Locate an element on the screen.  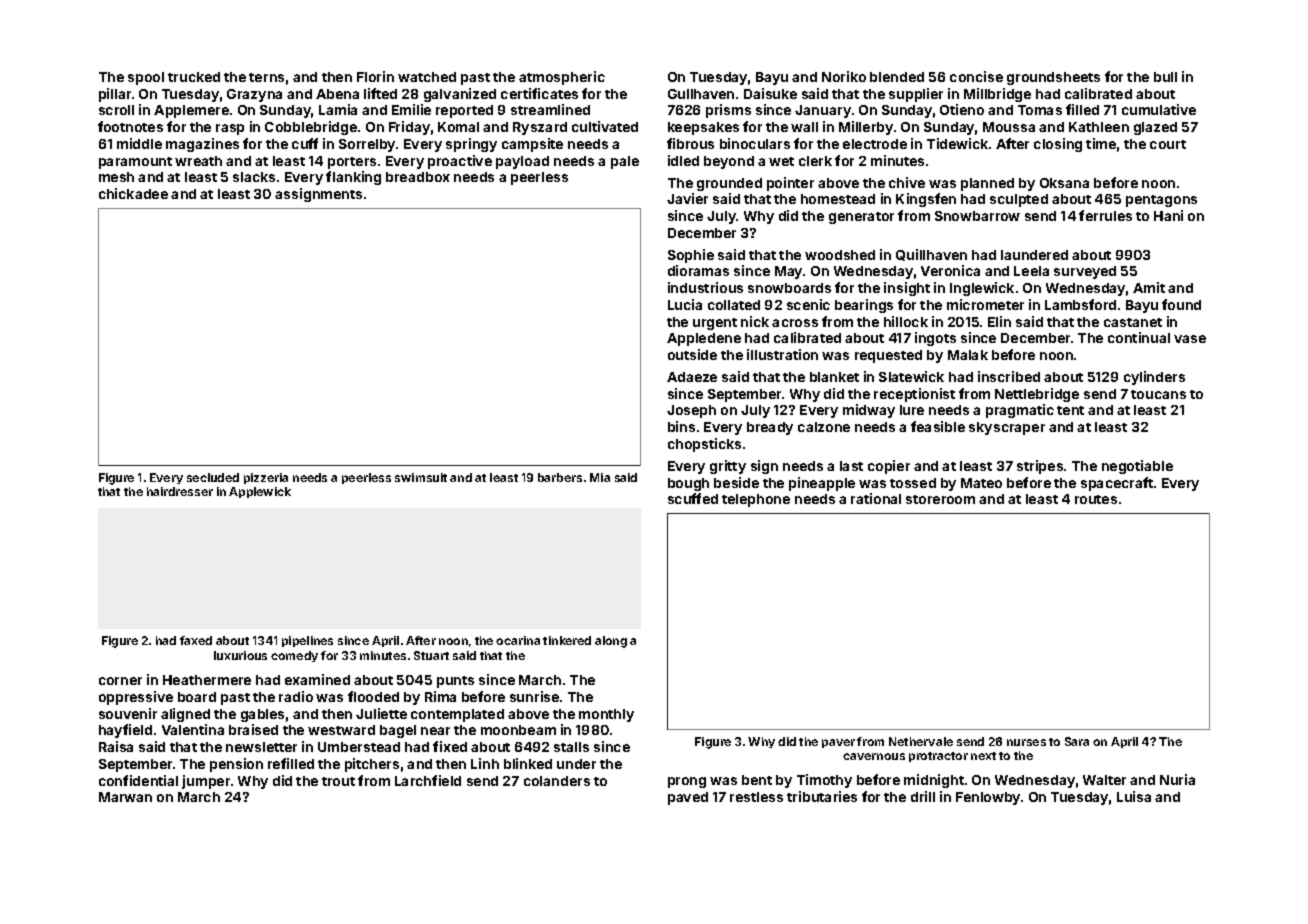
hairdresser is located at coordinates (180, 491).
